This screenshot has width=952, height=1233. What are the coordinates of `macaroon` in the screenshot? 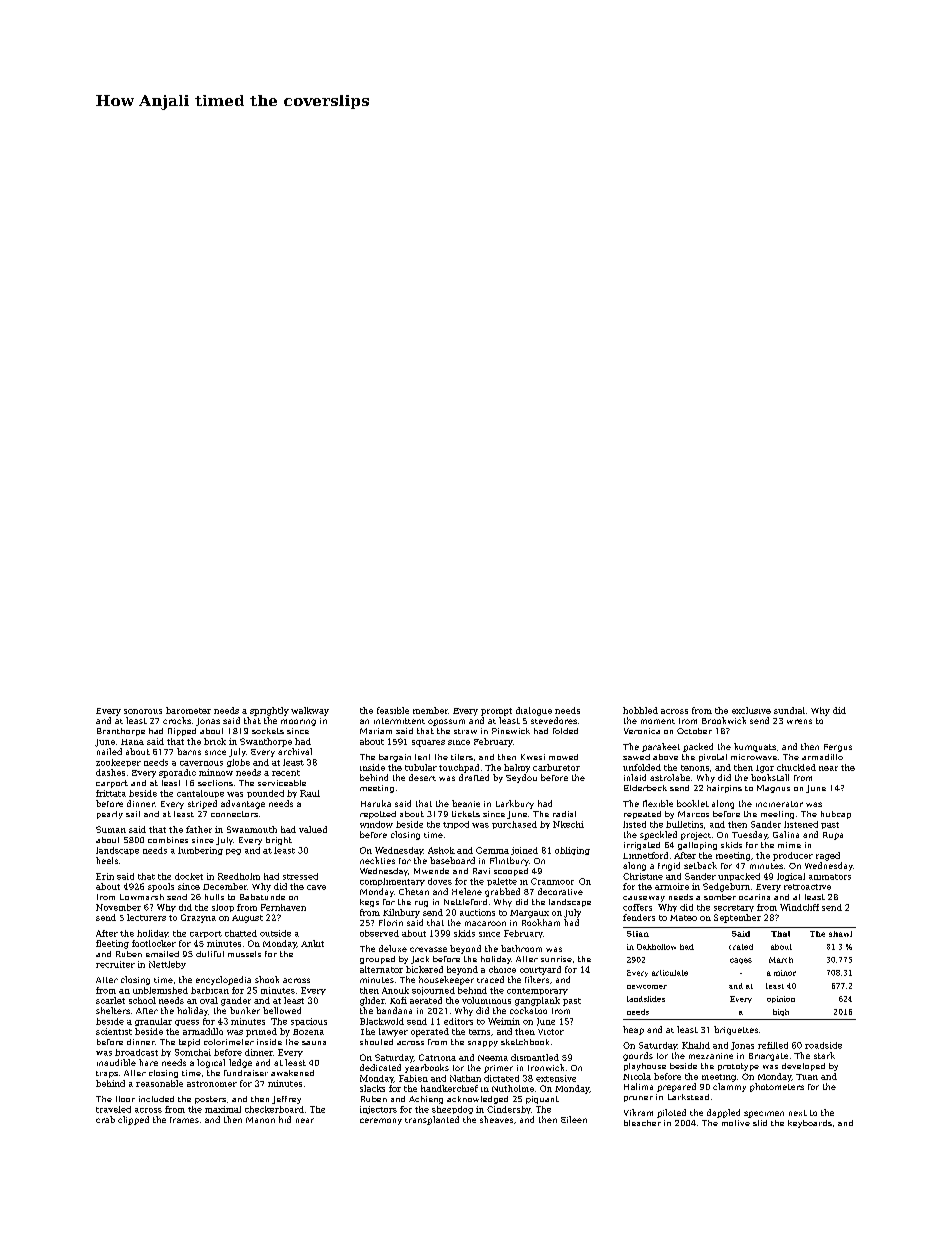 It's located at (485, 923).
